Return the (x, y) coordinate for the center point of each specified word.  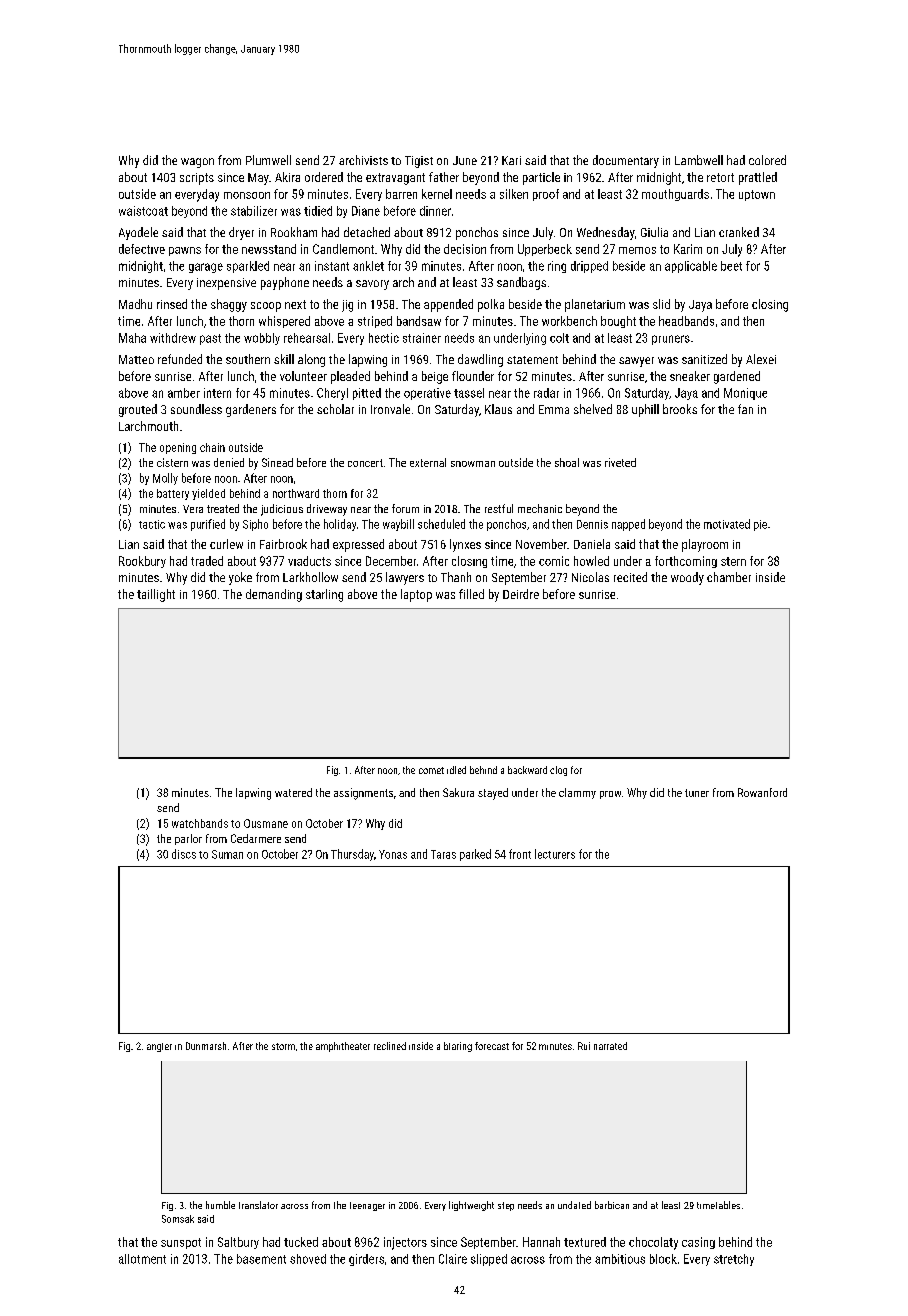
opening (178, 448)
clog (558, 771)
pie (760, 525)
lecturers (555, 854)
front (520, 854)
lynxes (465, 545)
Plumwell (268, 160)
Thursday (352, 855)
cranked (739, 232)
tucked (301, 1242)
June (465, 160)
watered (293, 792)
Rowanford (762, 792)
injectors (405, 1243)
